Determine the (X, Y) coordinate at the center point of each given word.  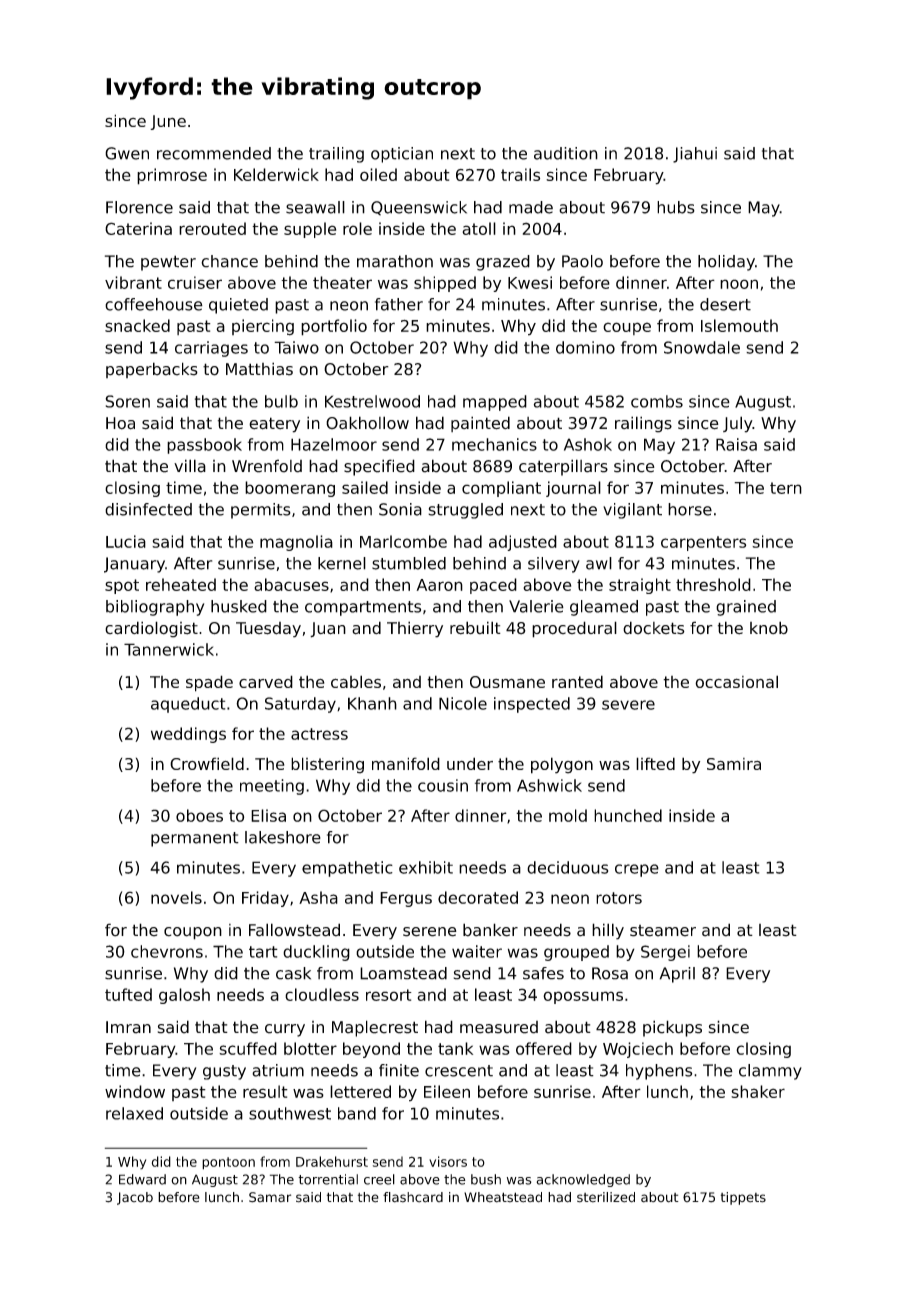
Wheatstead (503, 1197)
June (168, 122)
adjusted (523, 543)
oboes (199, 815)
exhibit (426, 867)
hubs (676, 207)
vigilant (632, 511)
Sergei (665, 953)
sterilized (606, 1197)
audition (566, 153)
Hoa (120, 423)
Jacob (135, 1198)
